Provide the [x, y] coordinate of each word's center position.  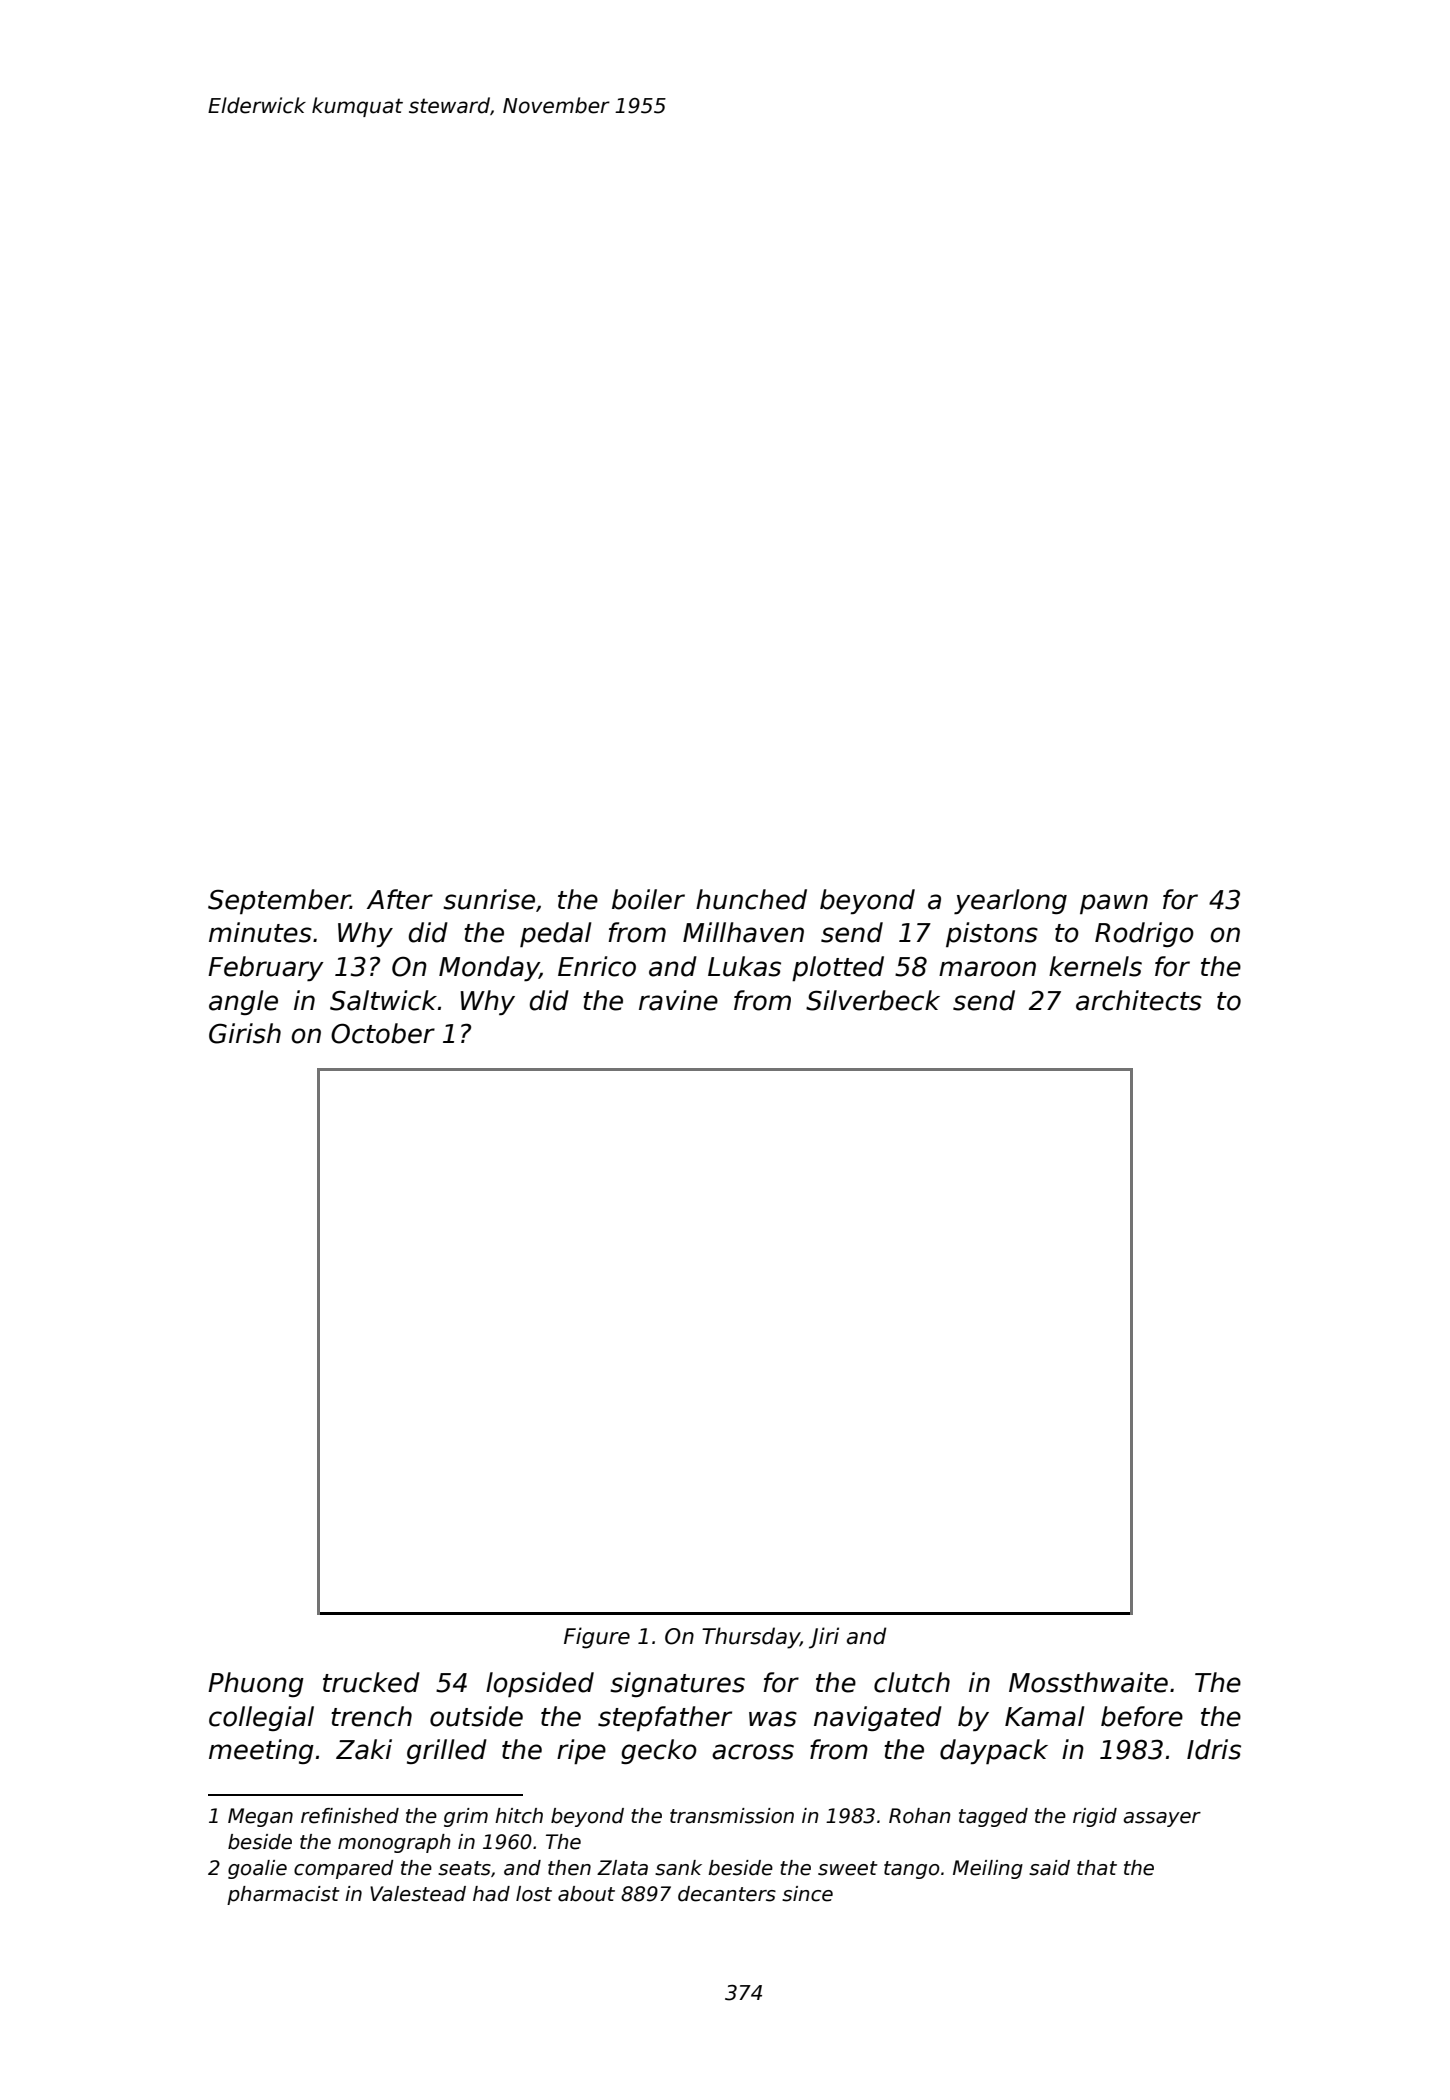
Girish [245, 1033]
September [279, 901]
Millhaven [743, 932]
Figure [597, 1638]
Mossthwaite [1088, 1682]
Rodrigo [1144, 934]
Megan [260, 1817]
